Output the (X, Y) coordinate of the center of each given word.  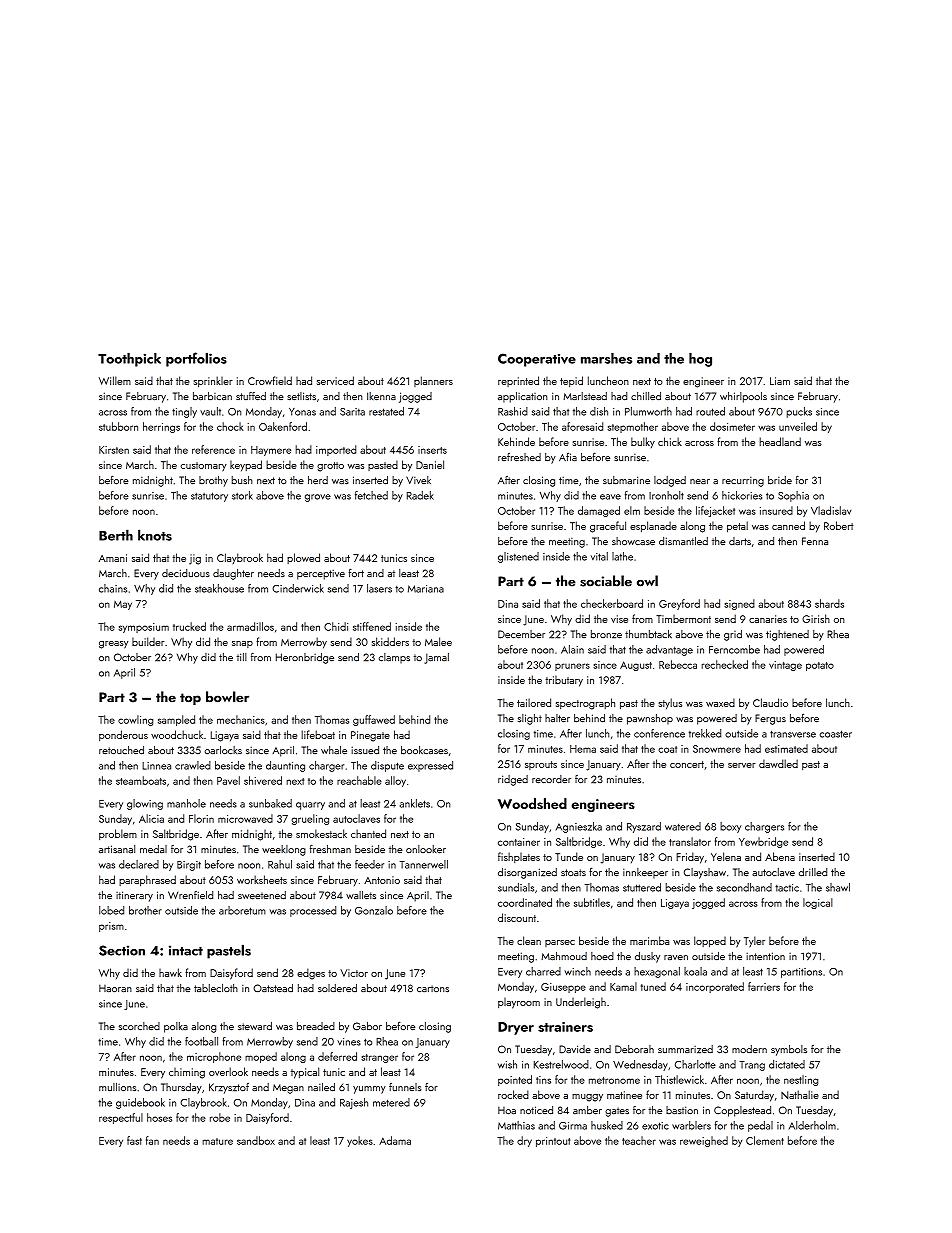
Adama (395, 1140)
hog (700, 360)
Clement (765, 1140)
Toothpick (129, 360)
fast (134, 1140)
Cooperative (537, 360)
